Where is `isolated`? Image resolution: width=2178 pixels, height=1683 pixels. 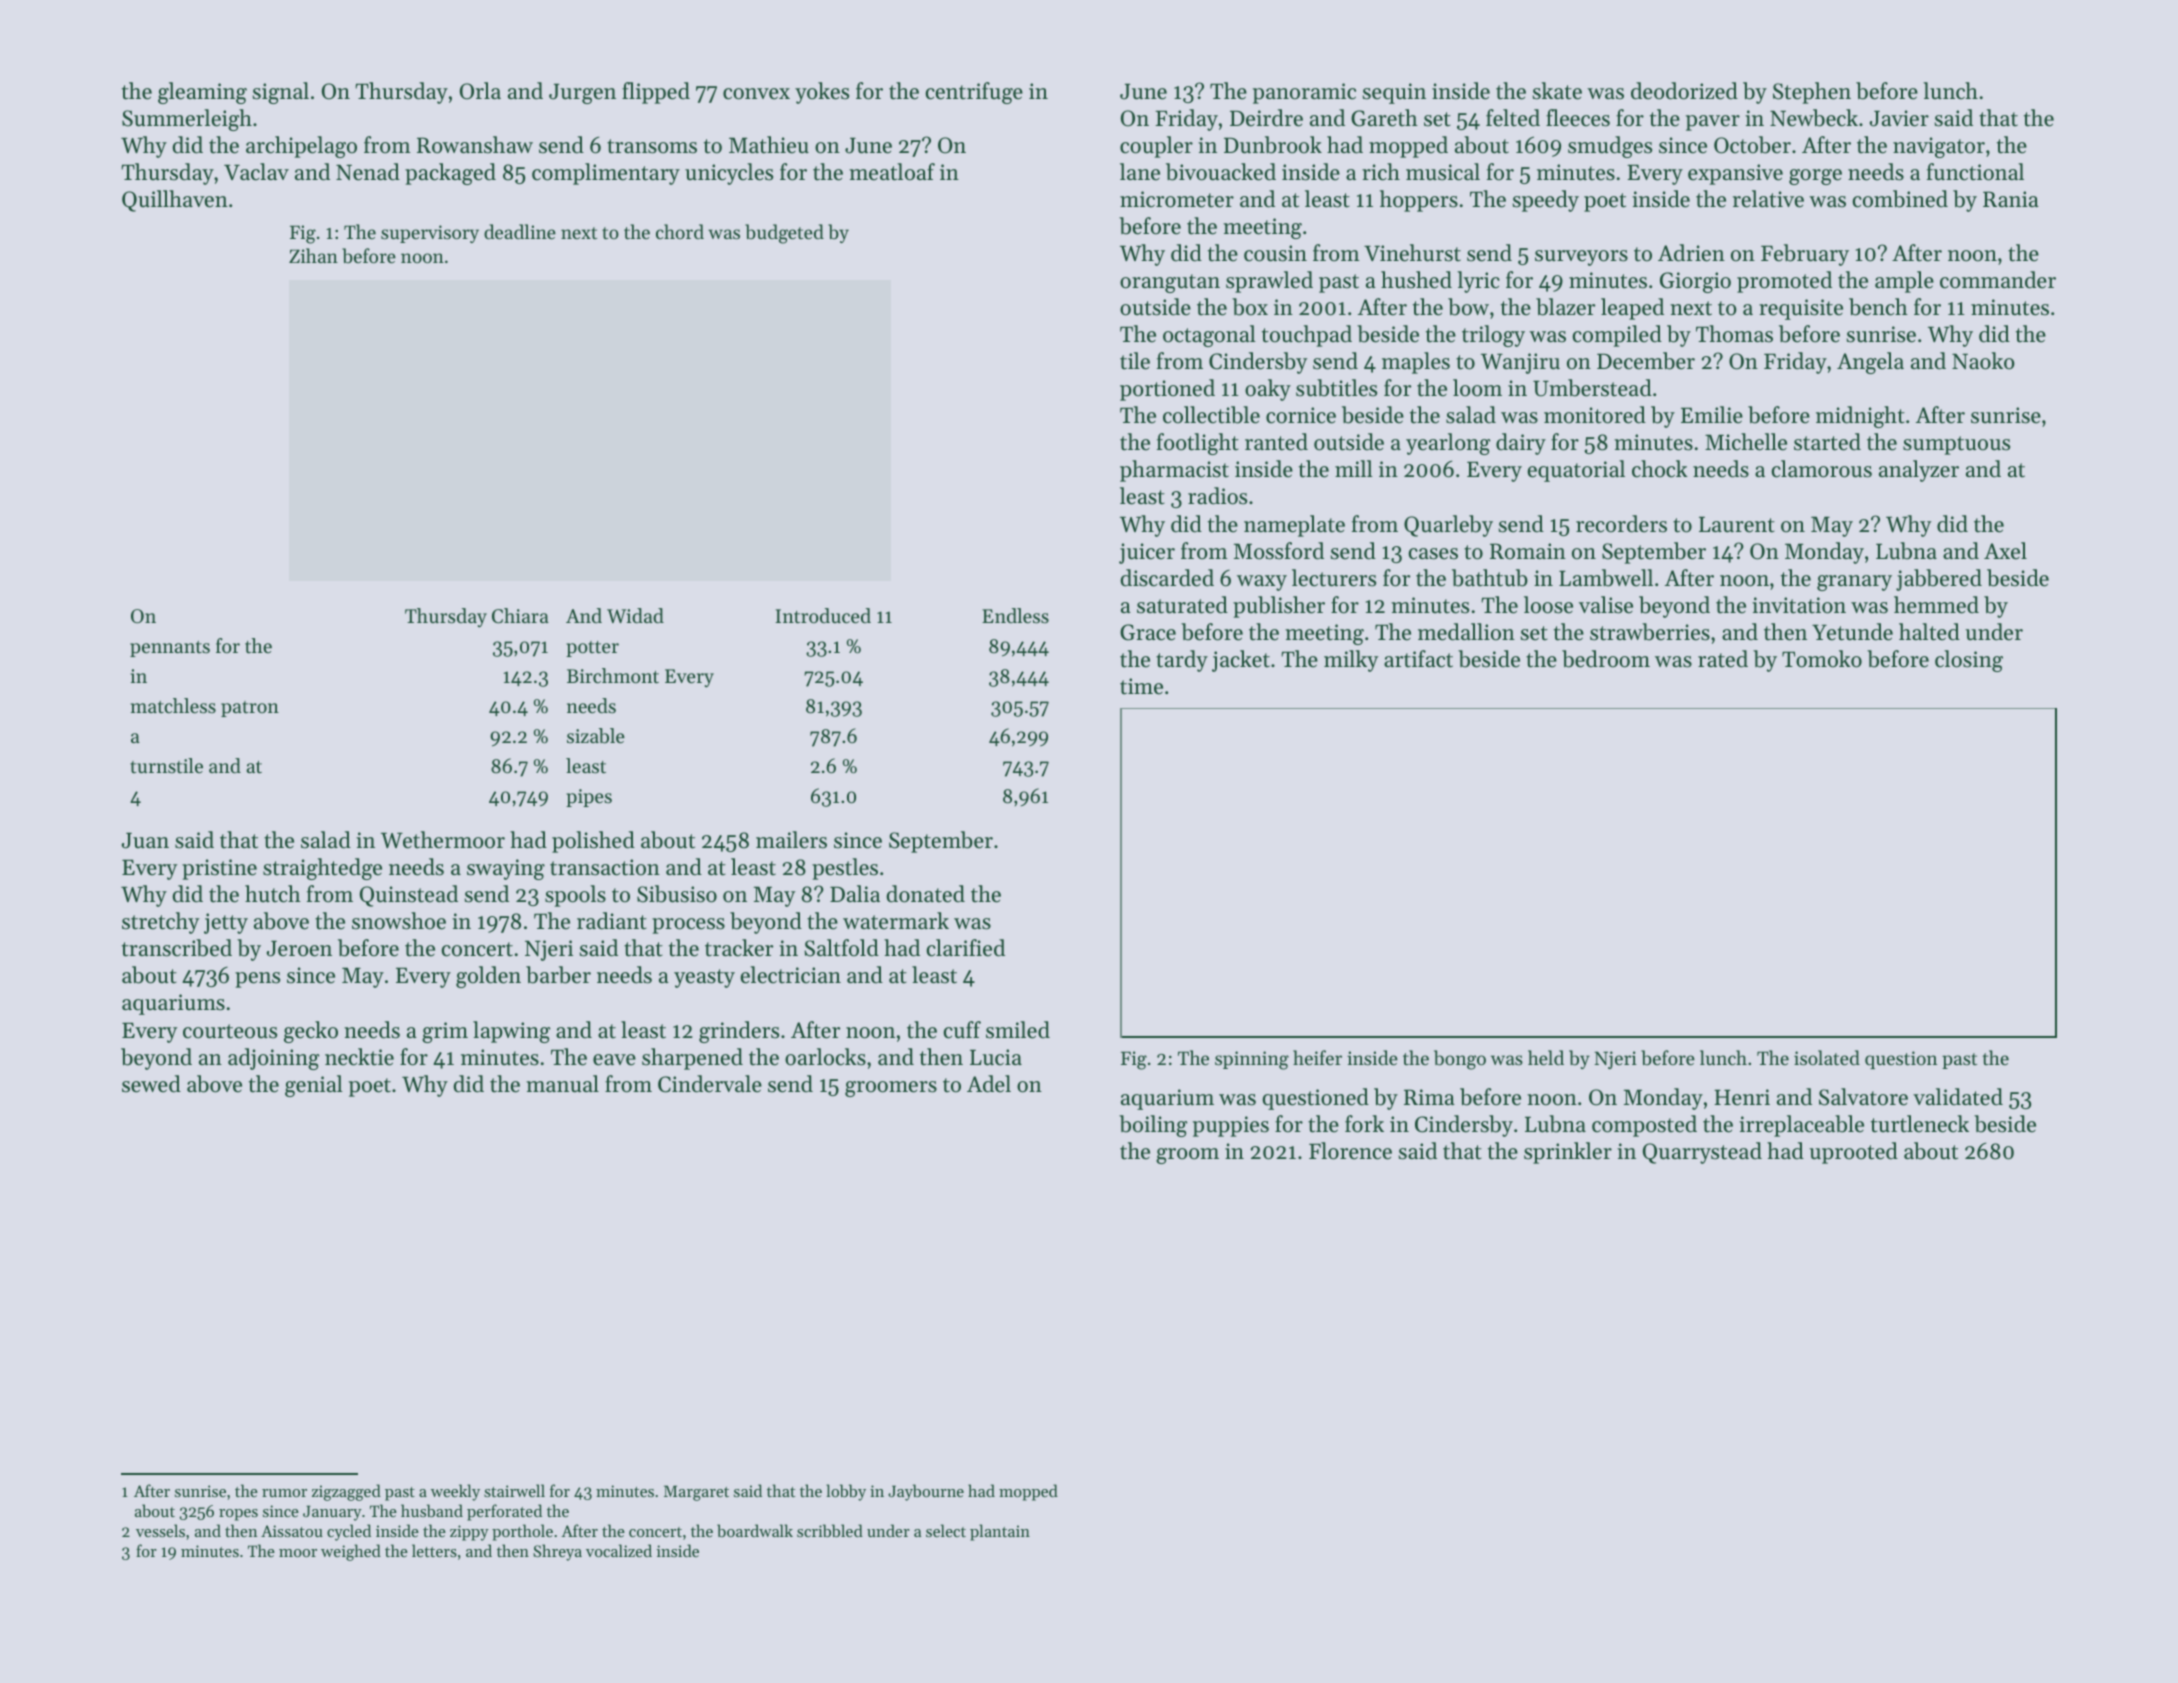
isolated is located at coordinates (1827, 1057).
